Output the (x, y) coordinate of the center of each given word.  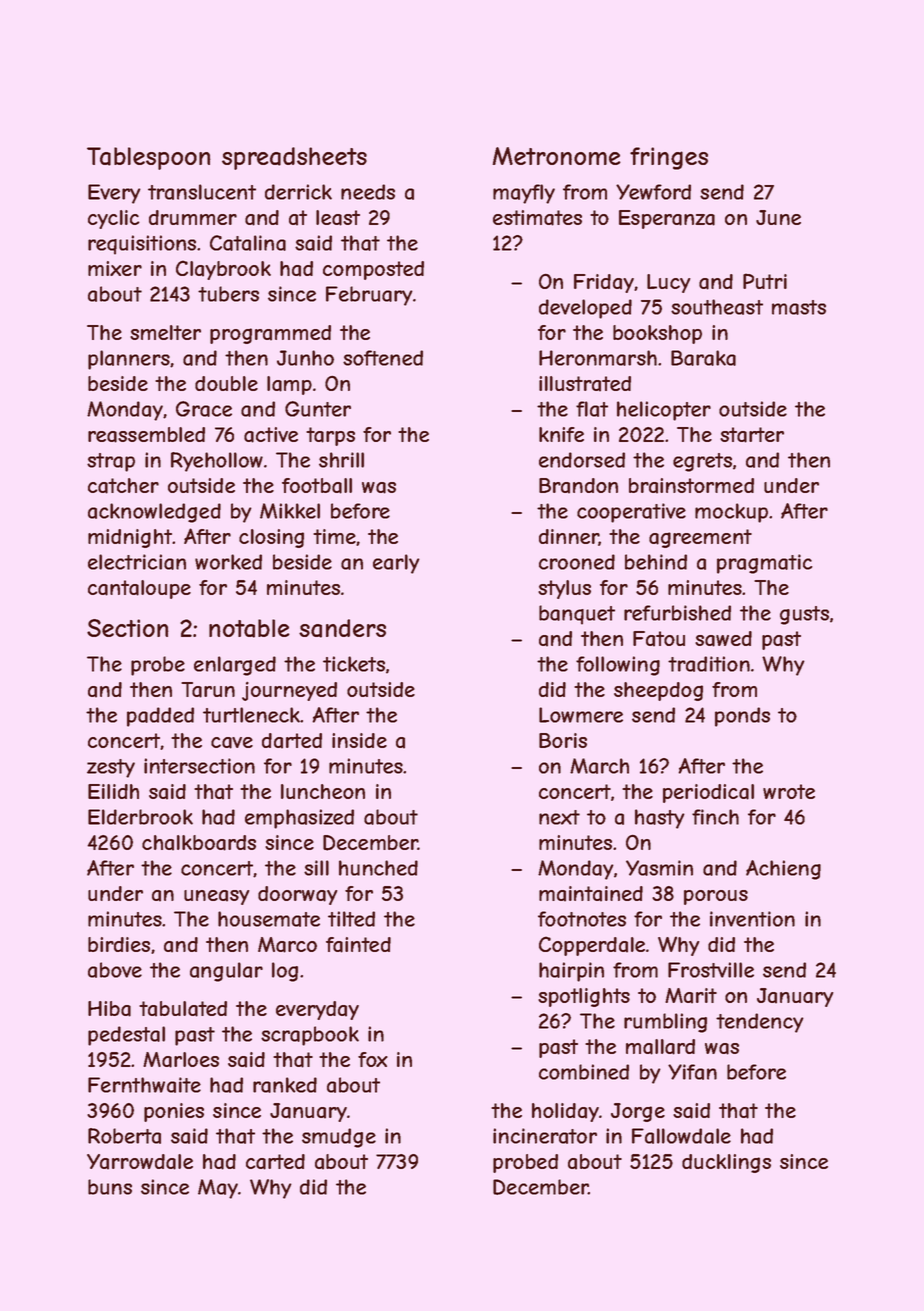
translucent (202, 192)
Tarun (208, 690)
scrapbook (310, 1036)
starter (752, 435)
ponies (174, 1112)
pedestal (126, 1036)
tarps (330, 436)
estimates (537, 218)
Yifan (692, 1072)
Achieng (783, 870)
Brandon (578, 486)
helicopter (664, 411)
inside (359, 740)
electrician (137, 562)
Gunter (318, 409)
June (778, 217)
